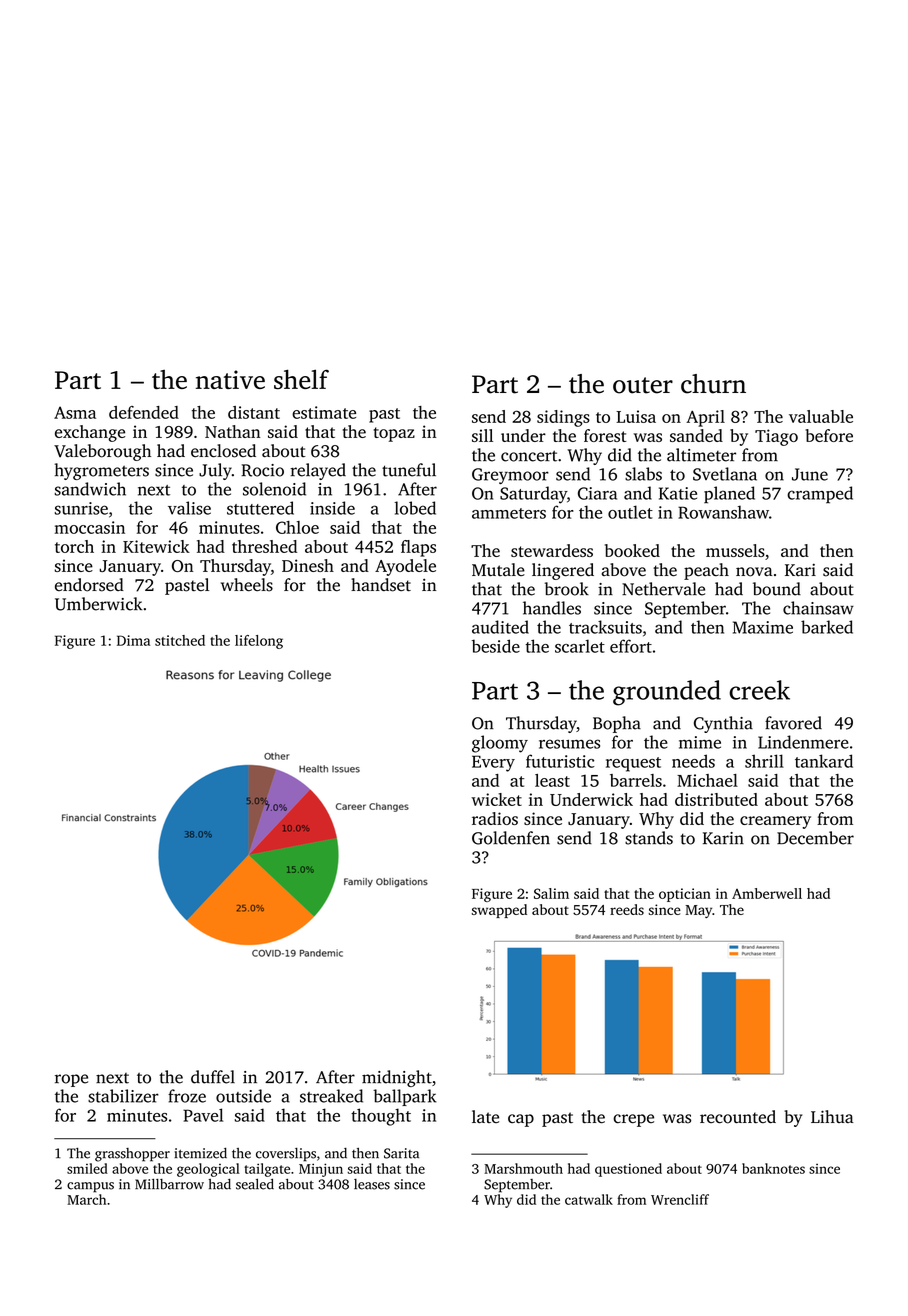 The image size is (908, 1316). What do you see at coordinates (832, 1116) in the screenshot?
I see `Lihua` at bounding box center [832, 1116].
